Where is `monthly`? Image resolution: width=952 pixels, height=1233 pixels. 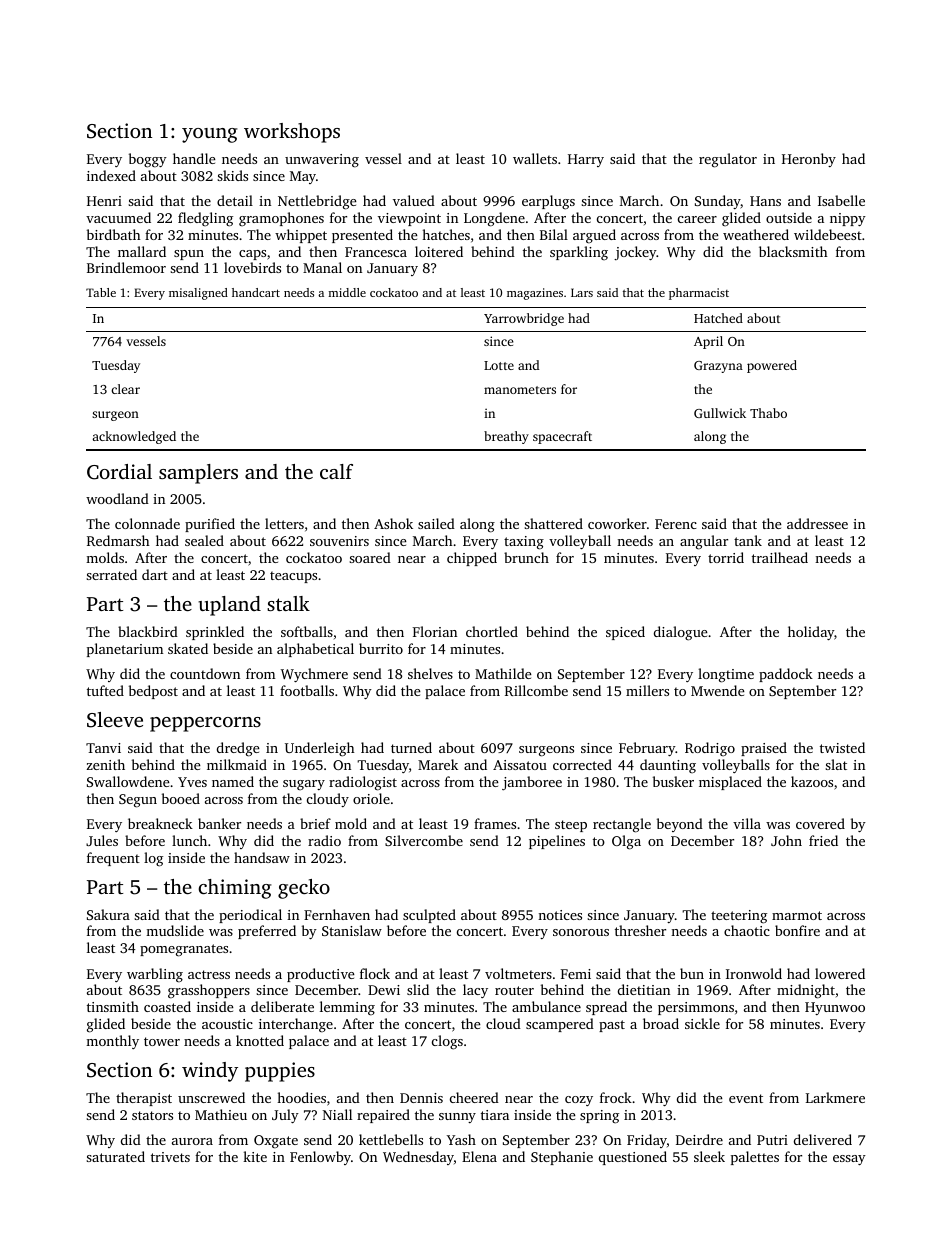
monthly is located at coordinates (112, 1042).
